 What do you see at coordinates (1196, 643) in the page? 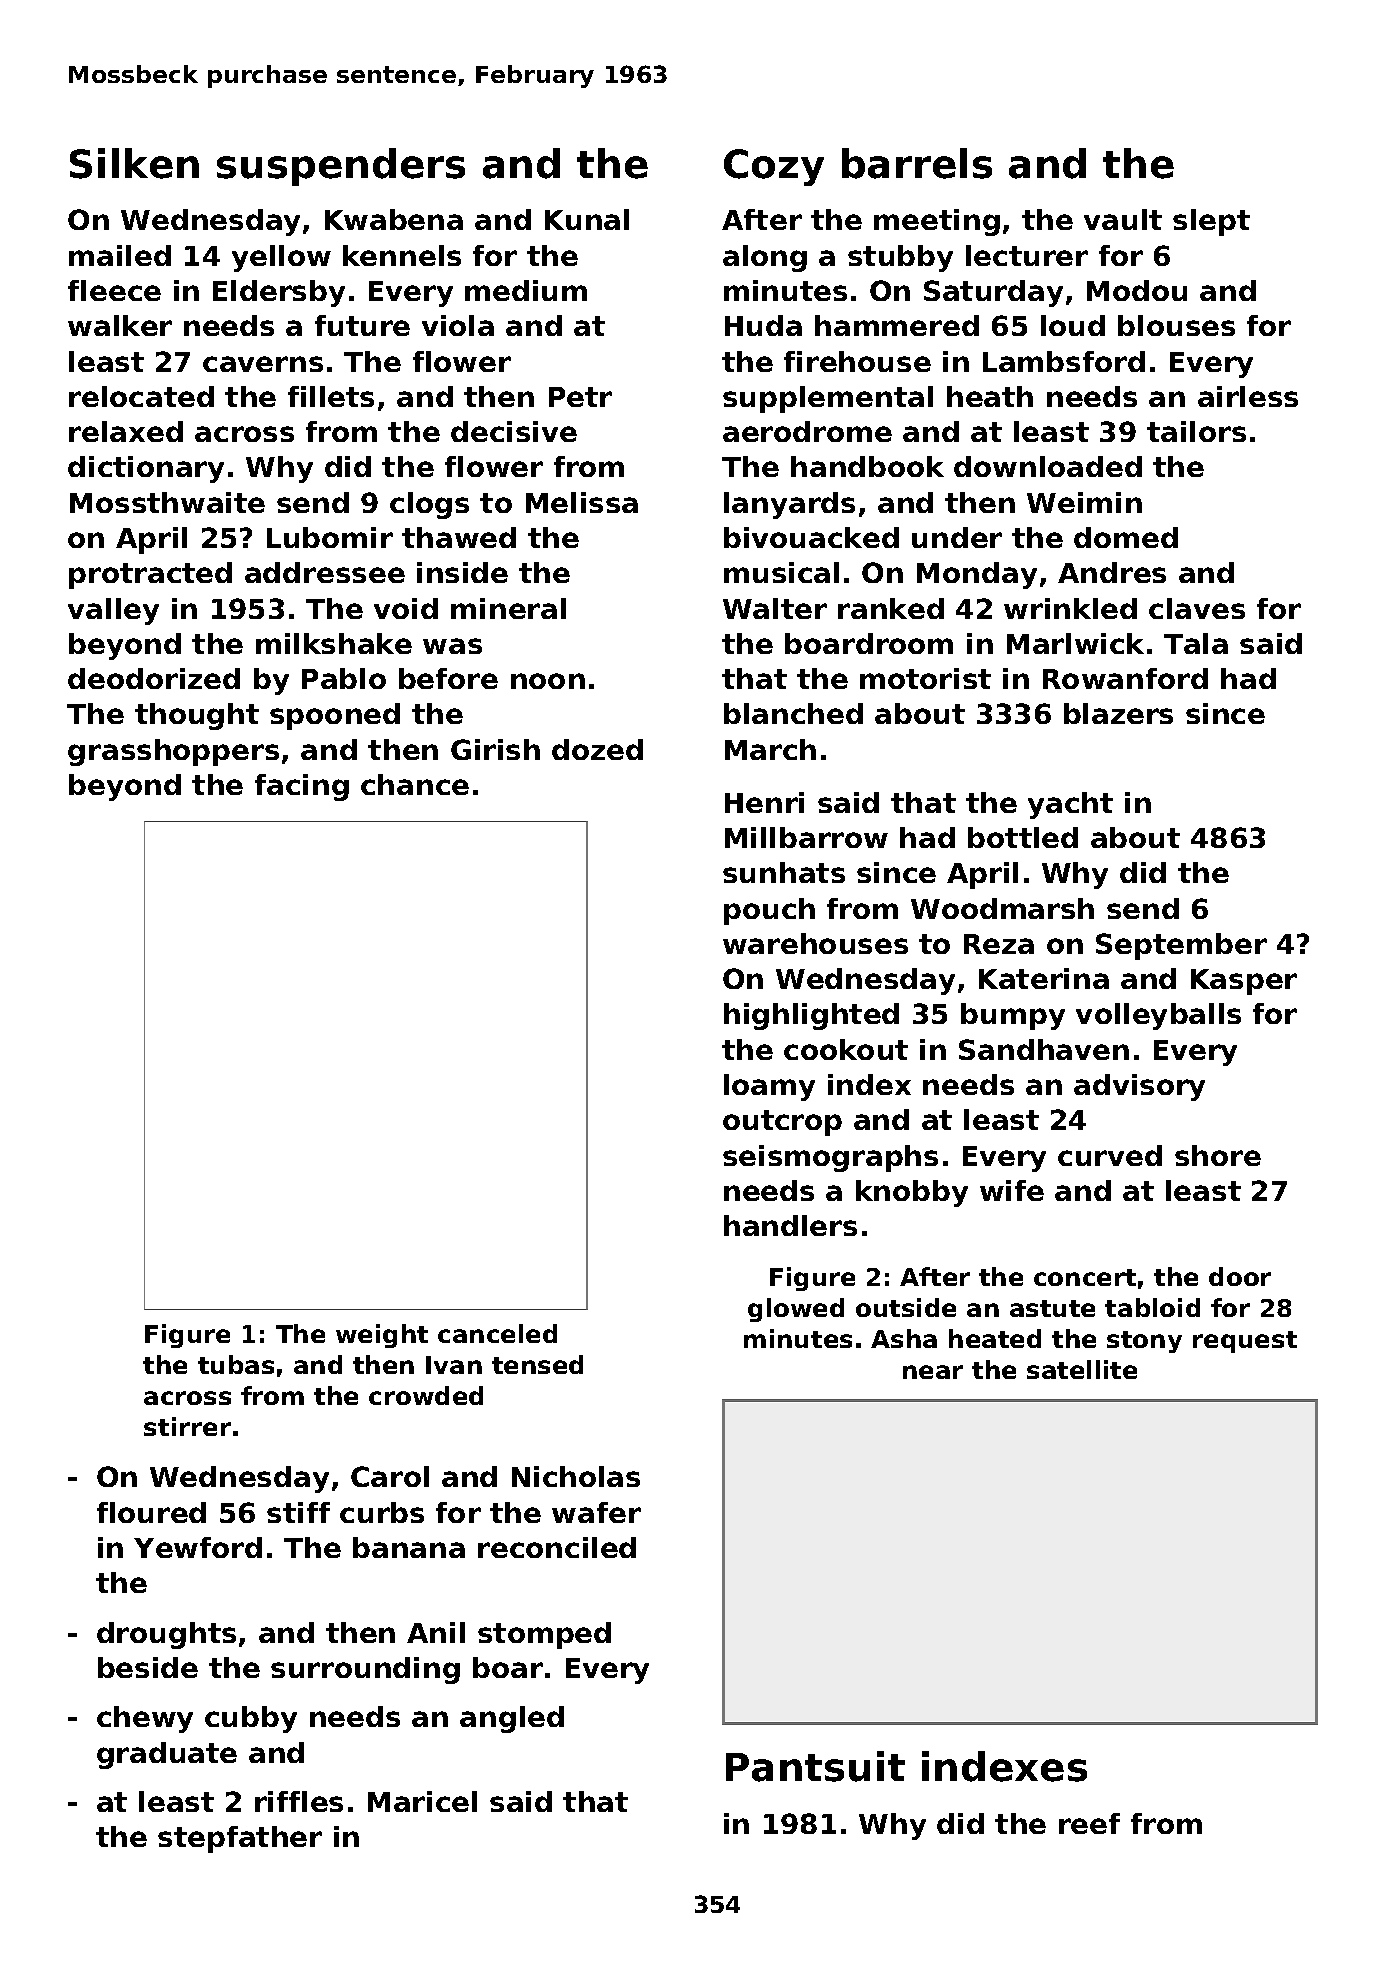
I see `Tala` at bounding box center [1196, 643].
